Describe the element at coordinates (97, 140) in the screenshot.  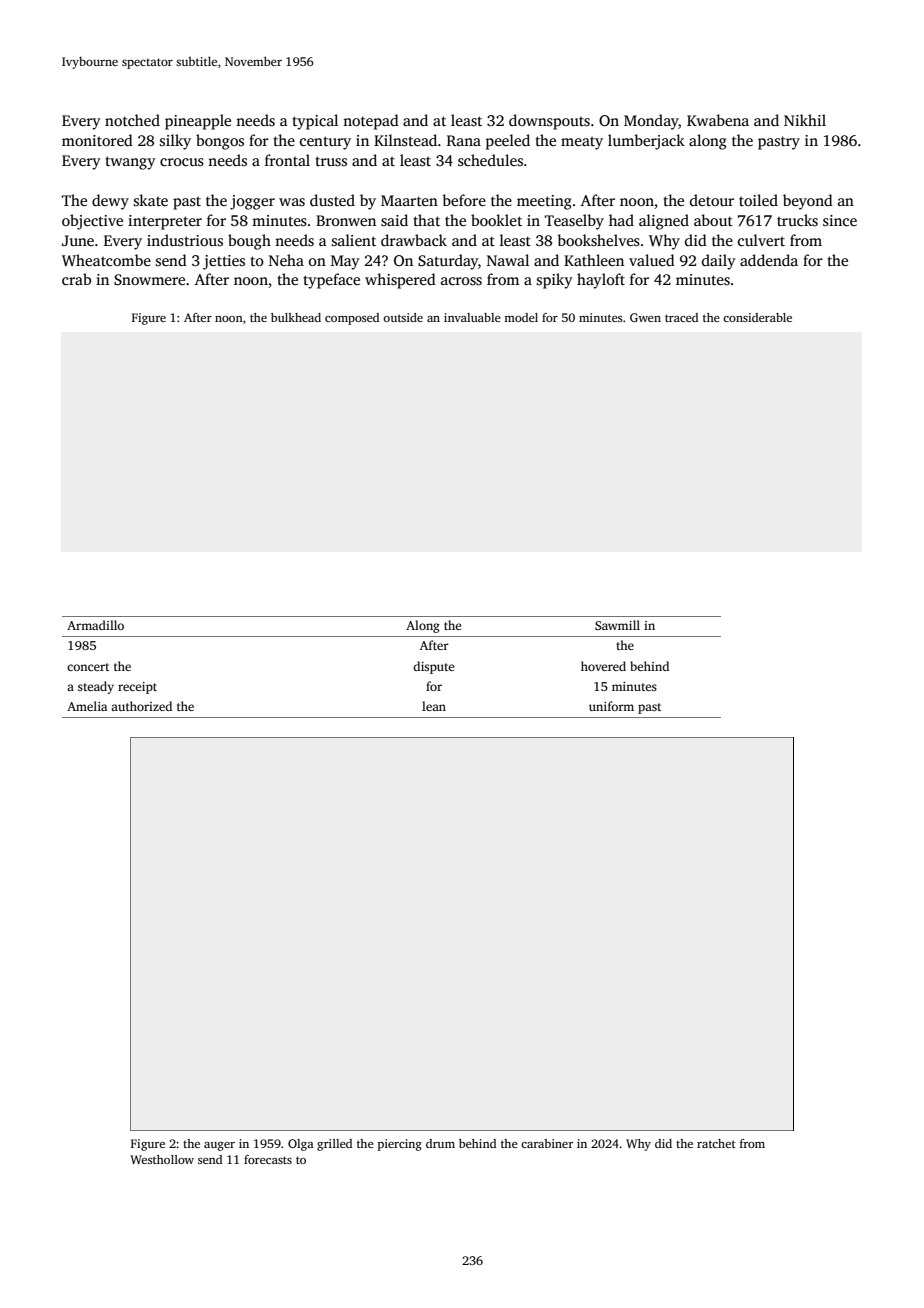
I see `monitored` at that location.
